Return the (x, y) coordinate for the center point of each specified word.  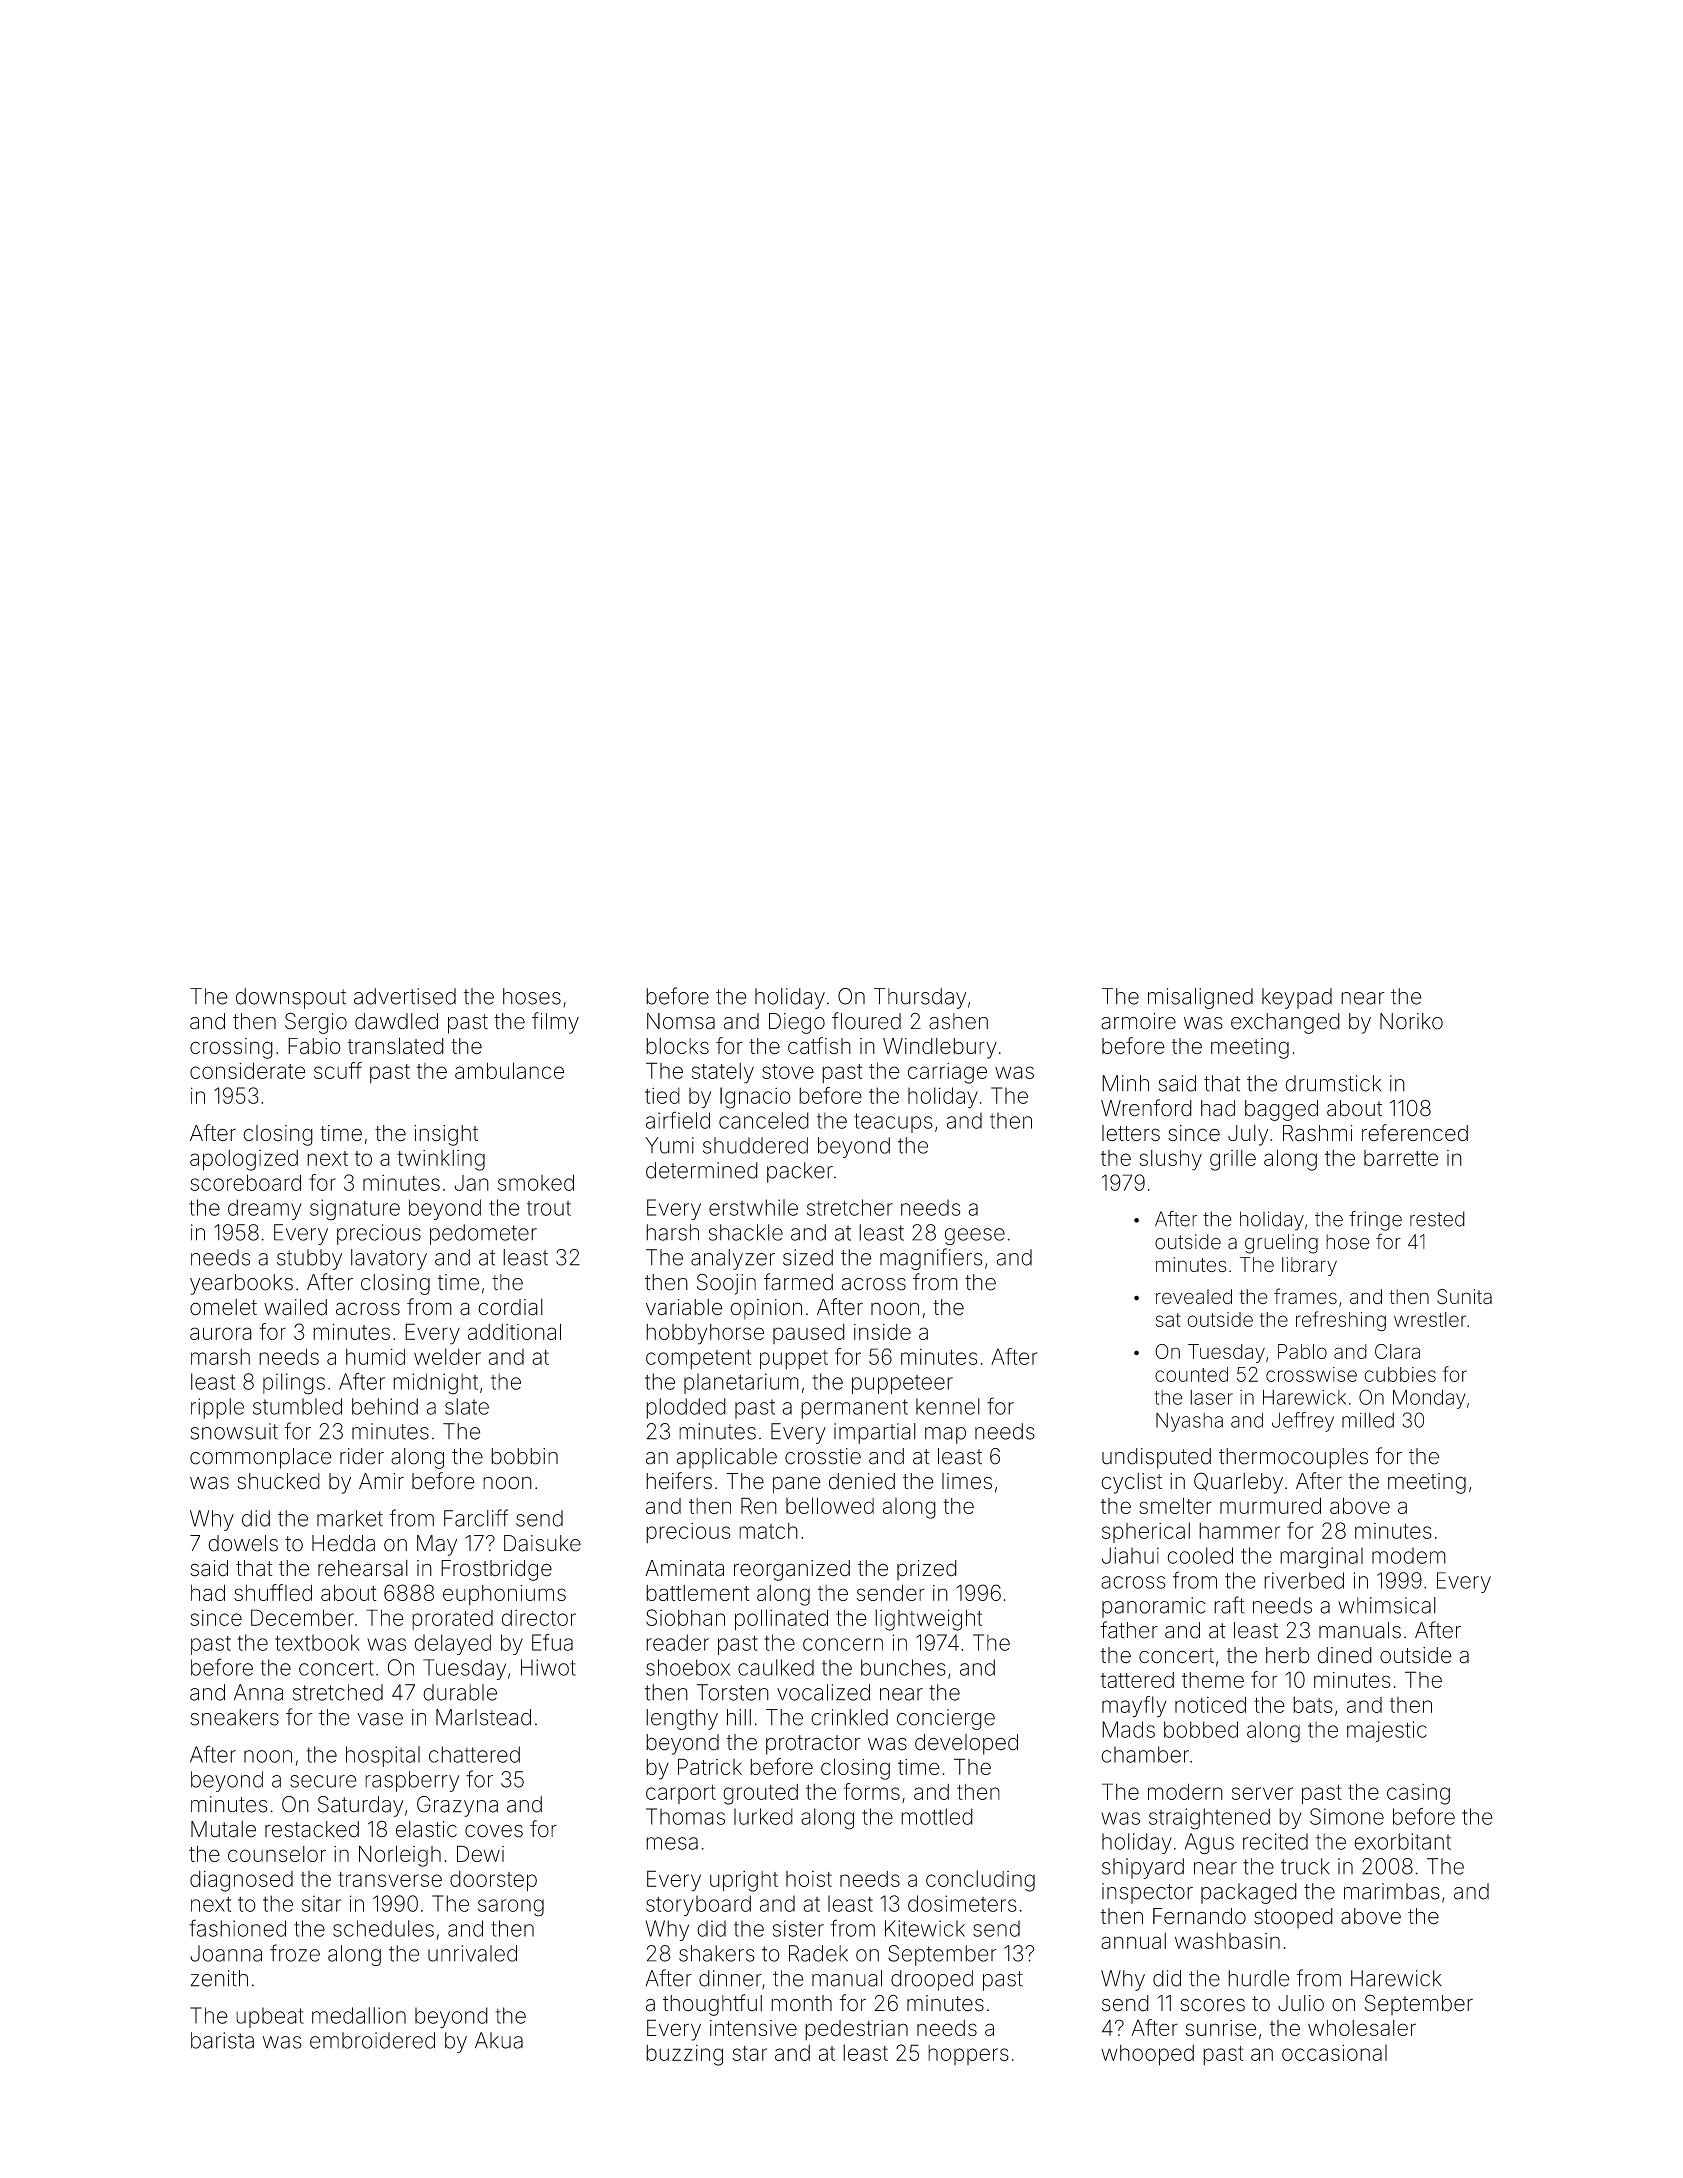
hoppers (968, 2055)
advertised (405, 996)
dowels (243, 1543)
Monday (1429, 1399)
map (945, 1435)
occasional (1334, 2052)
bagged (1281, 1110)
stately (723, 1073)
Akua (499, 2040)
